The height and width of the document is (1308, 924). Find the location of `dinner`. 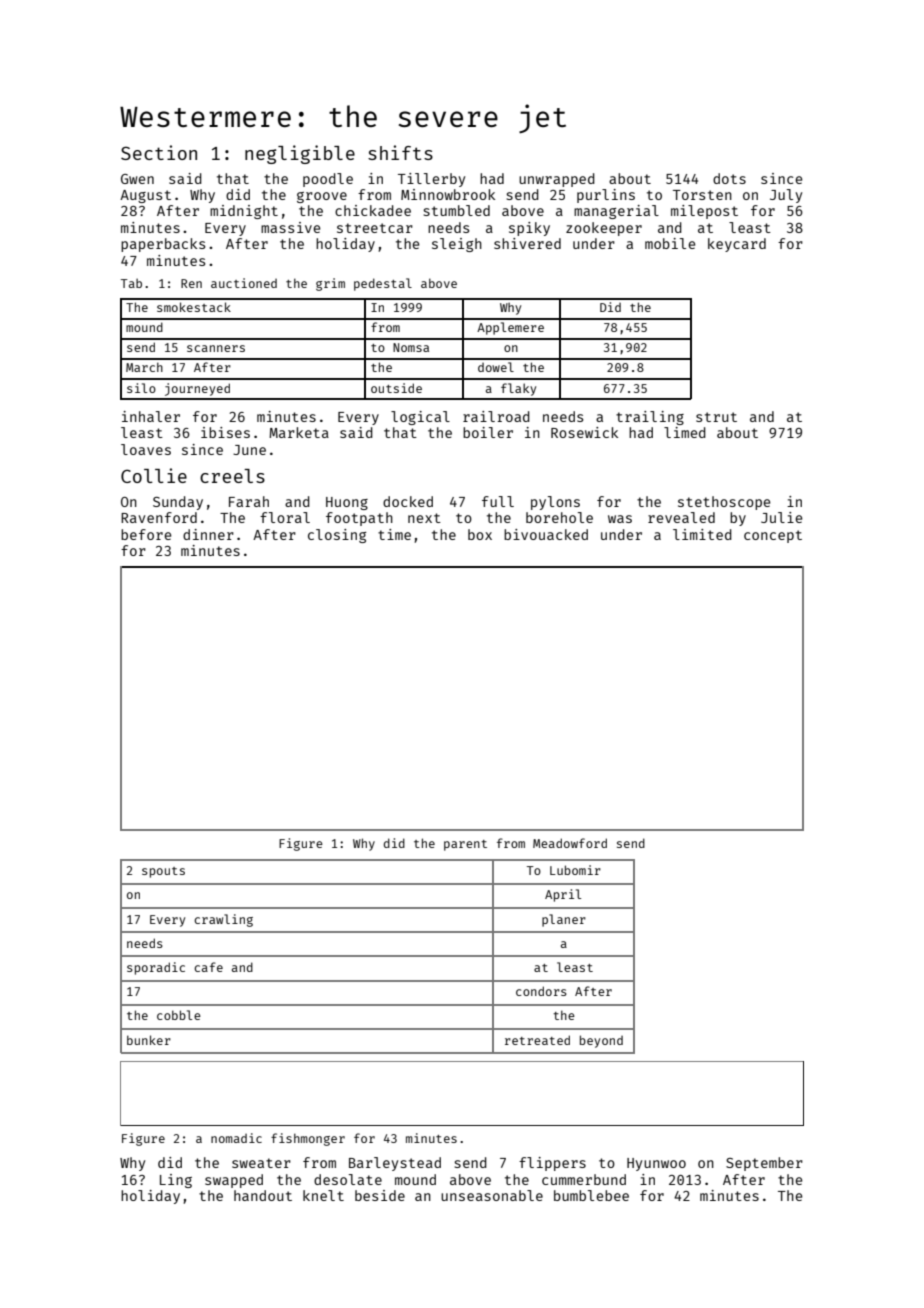

dinner is located at coordinates (208, 534).
